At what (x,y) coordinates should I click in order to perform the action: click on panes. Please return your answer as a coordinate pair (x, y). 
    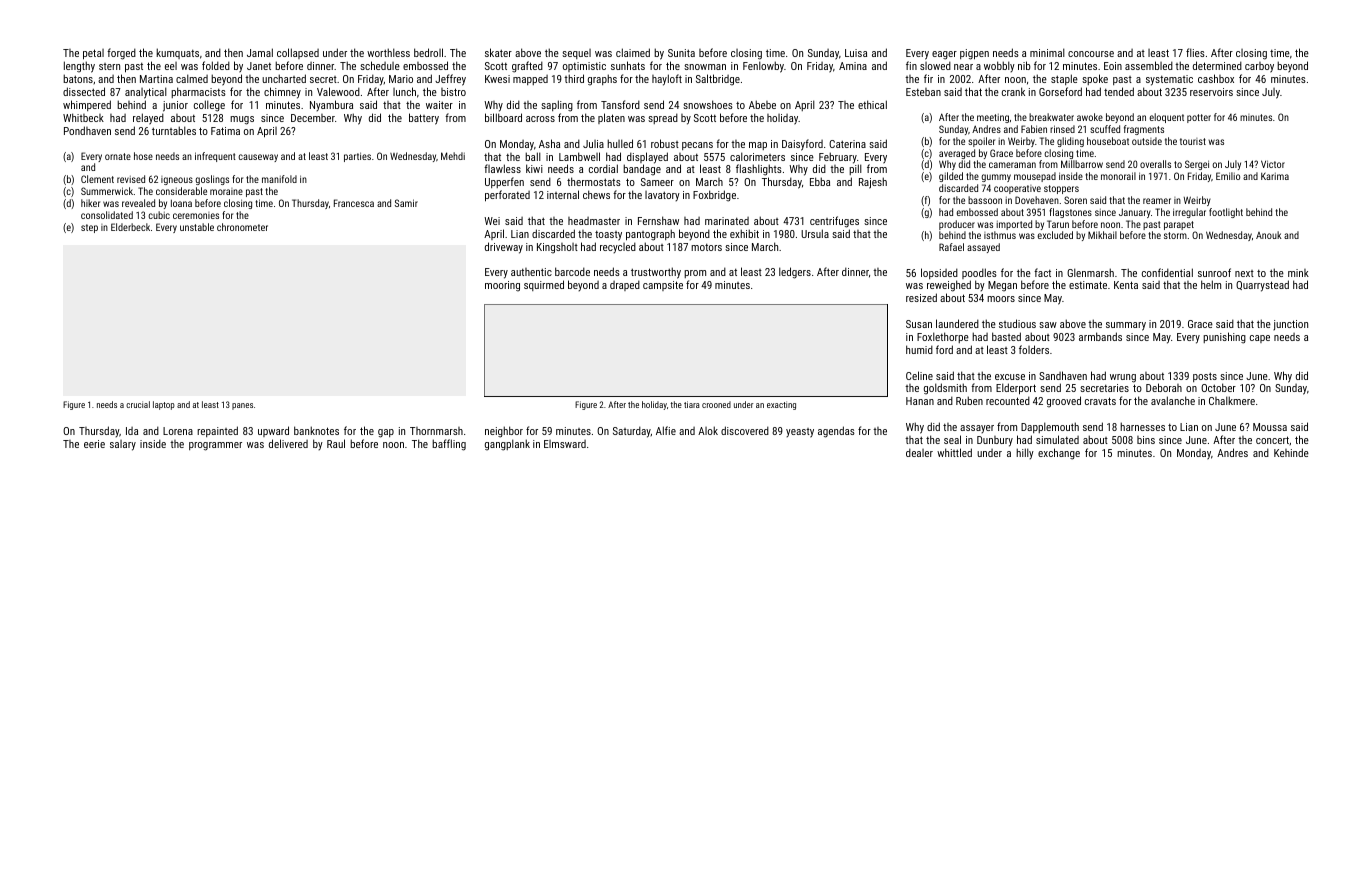
    Looking at the image, I should click on (242, 406).
